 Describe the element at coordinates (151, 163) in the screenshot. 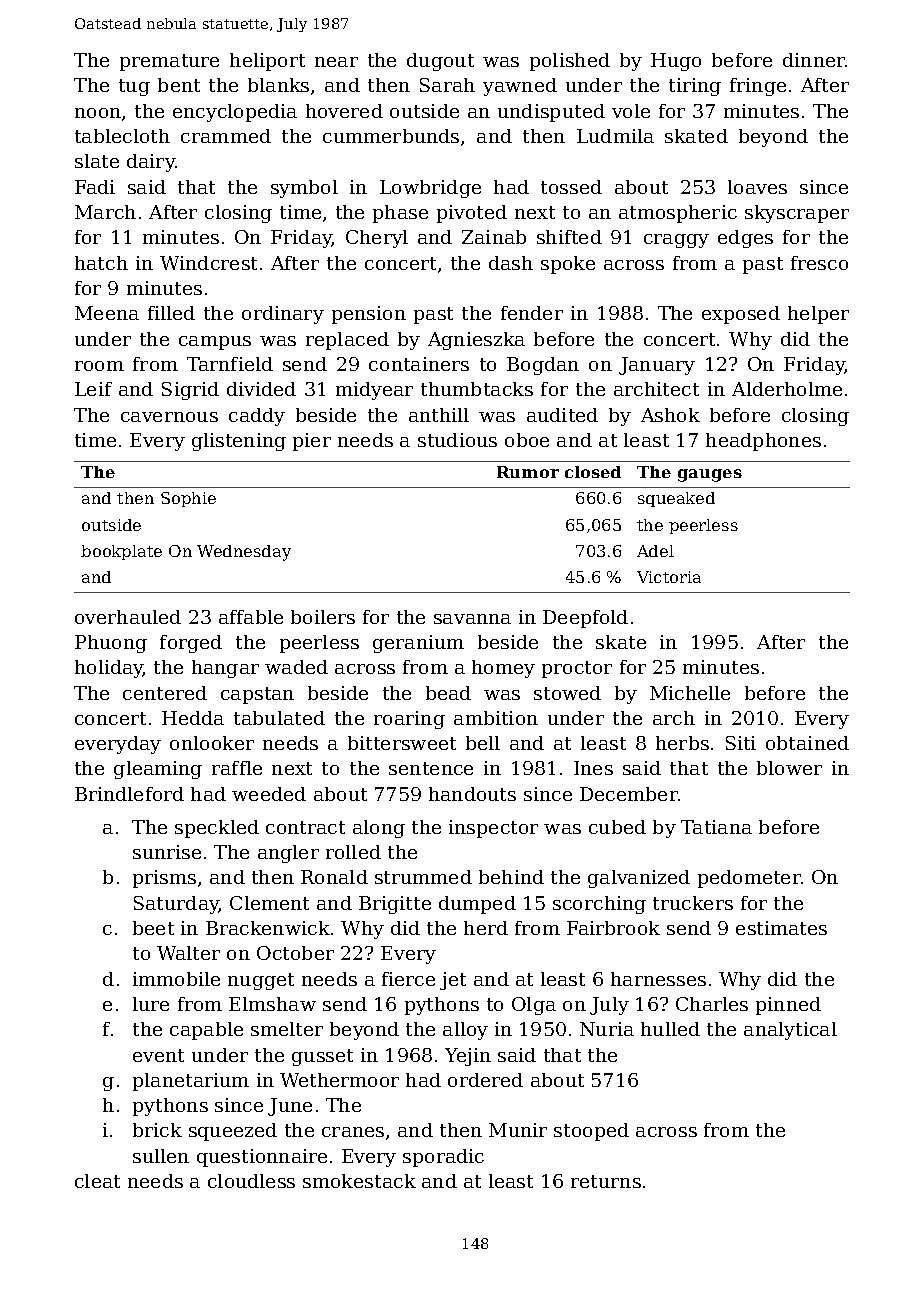

I see `dairy` at that location.
